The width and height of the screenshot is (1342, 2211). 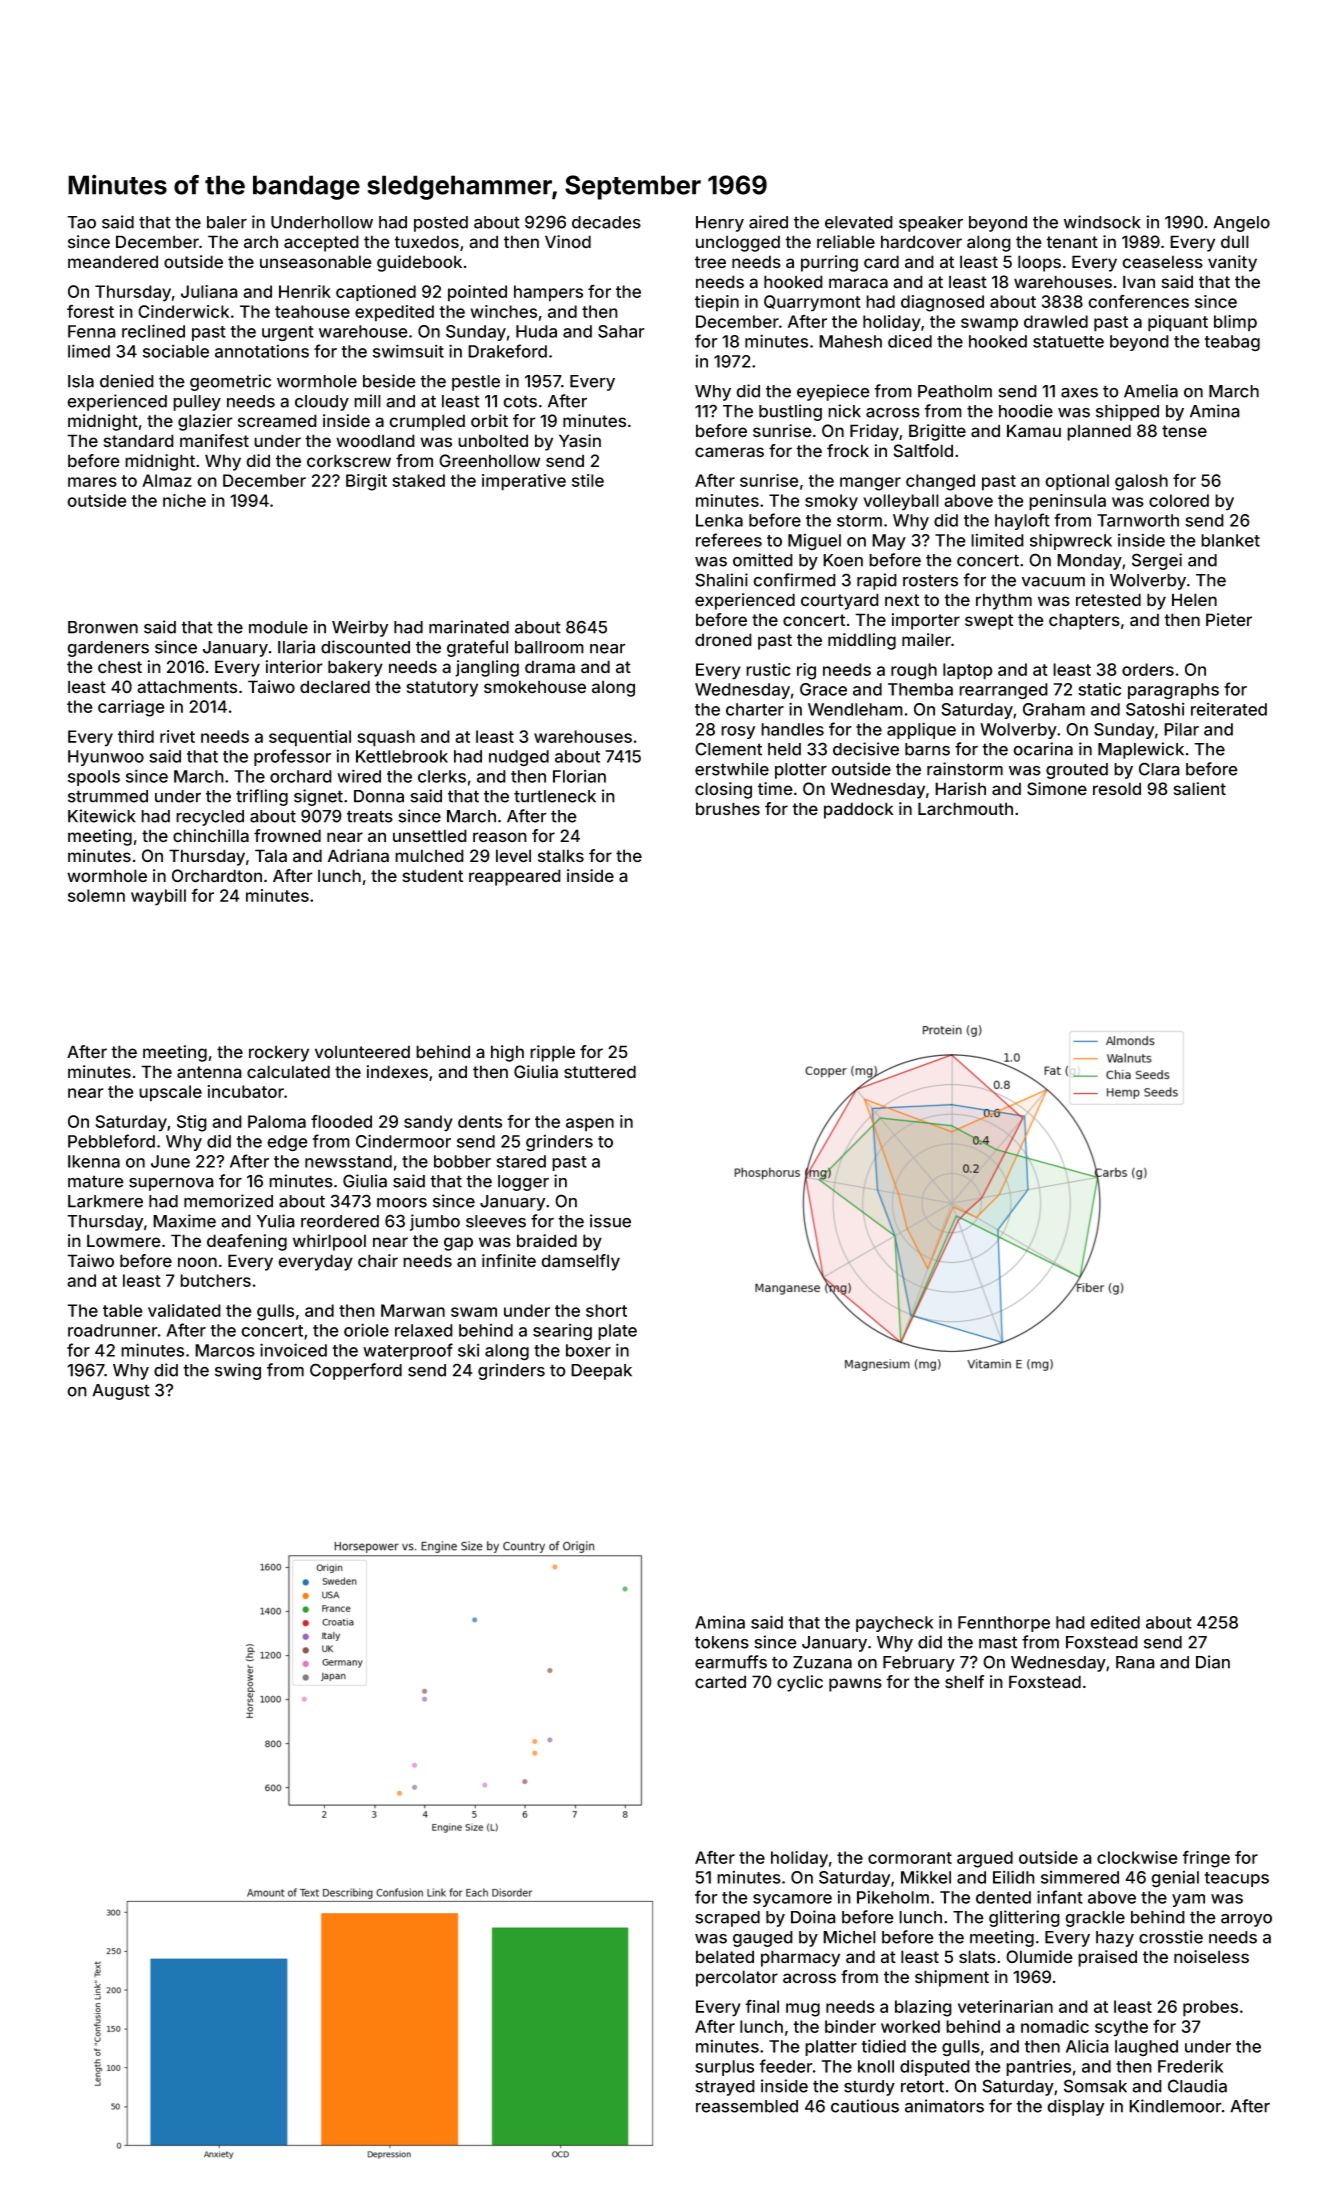 I want to click on issue, so click(x=610, y=1221).
